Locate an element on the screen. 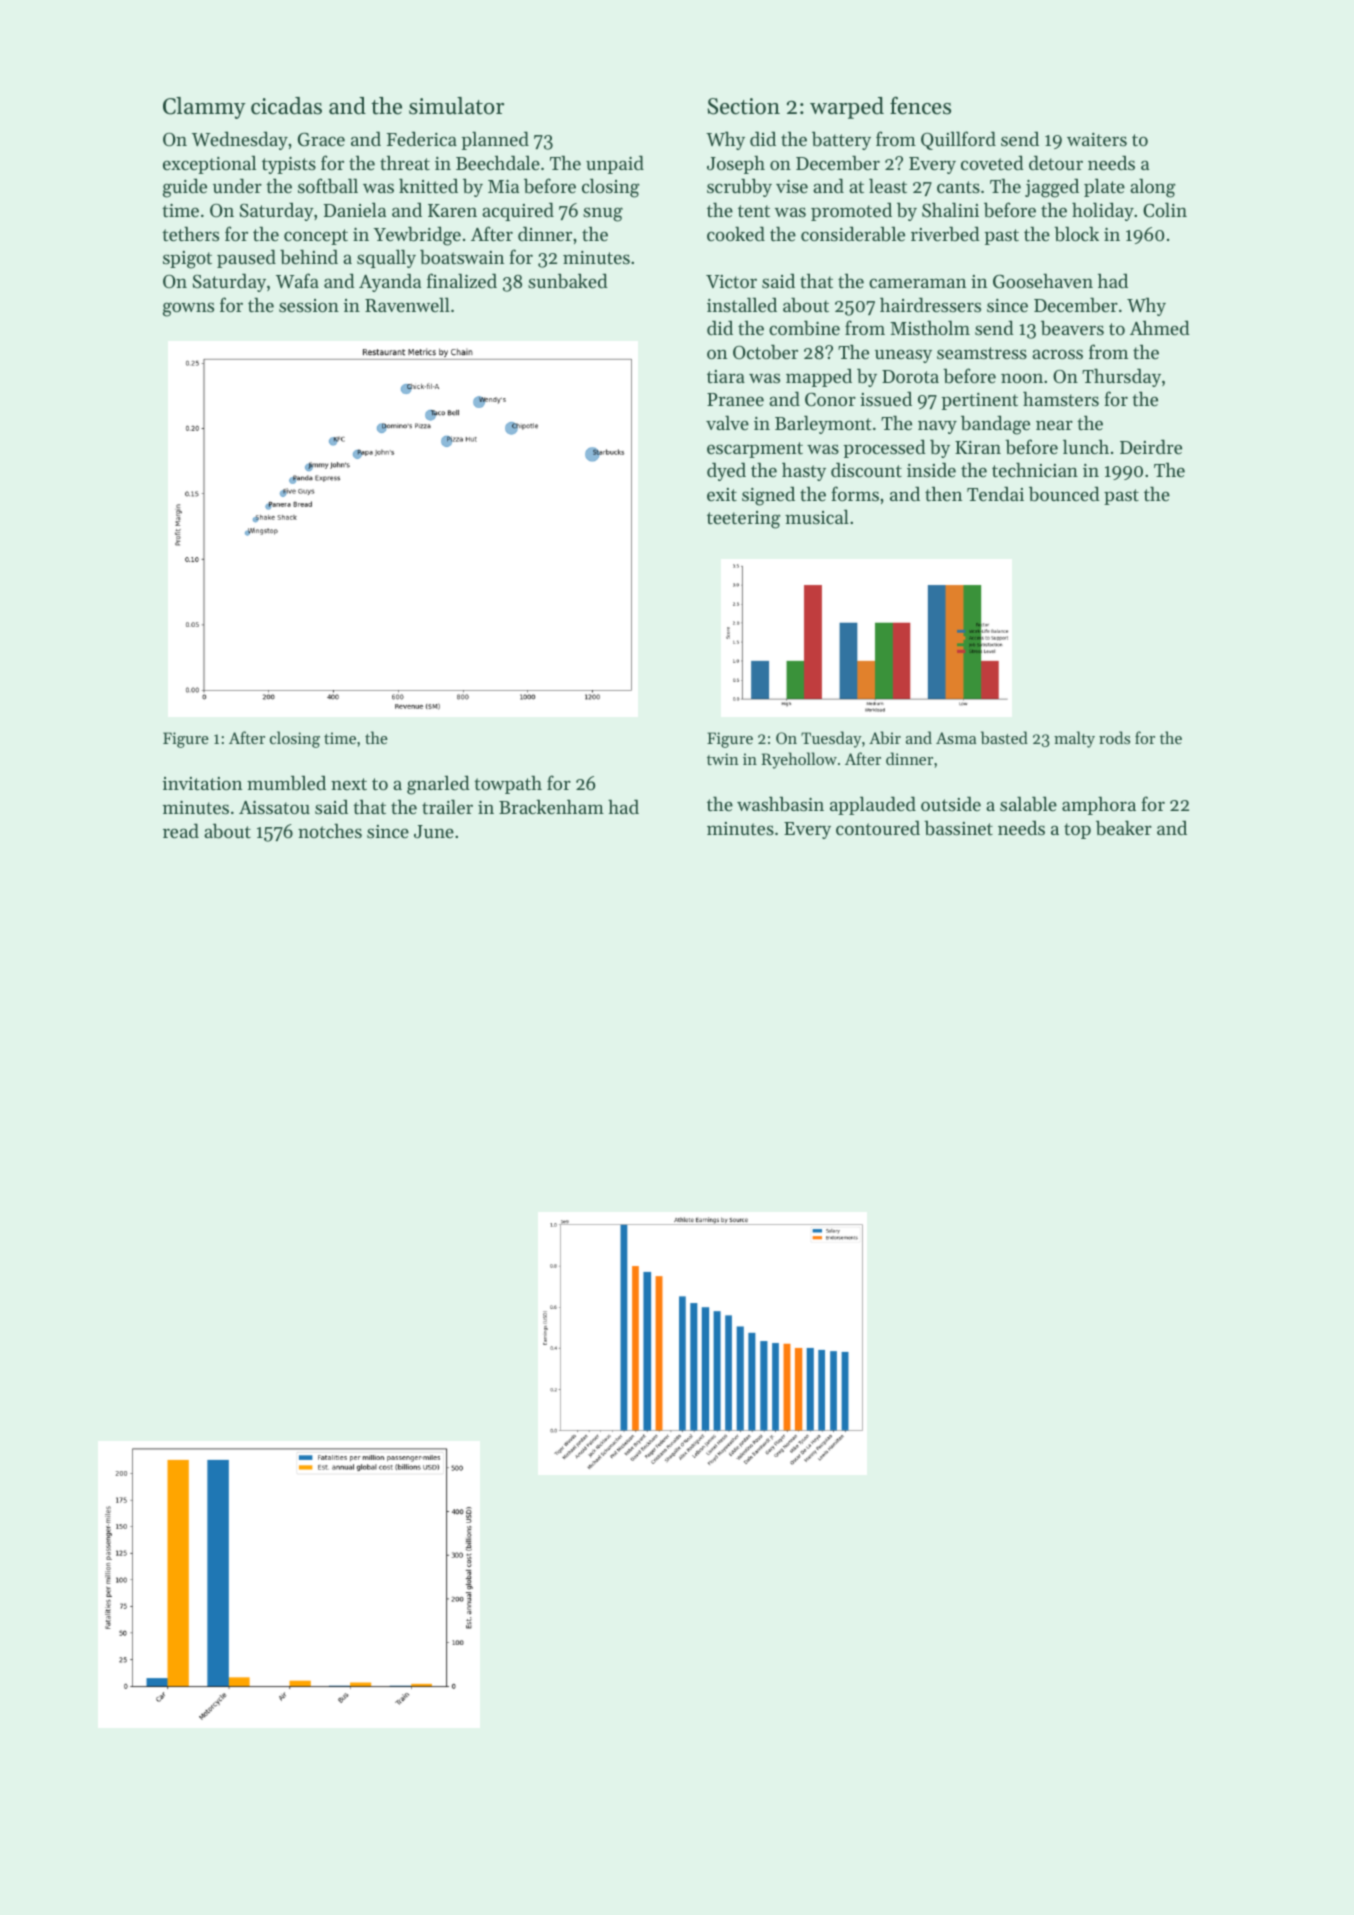 This screenshot has width=1354, height=1915. teetering is located at coordinates (743, 520).
